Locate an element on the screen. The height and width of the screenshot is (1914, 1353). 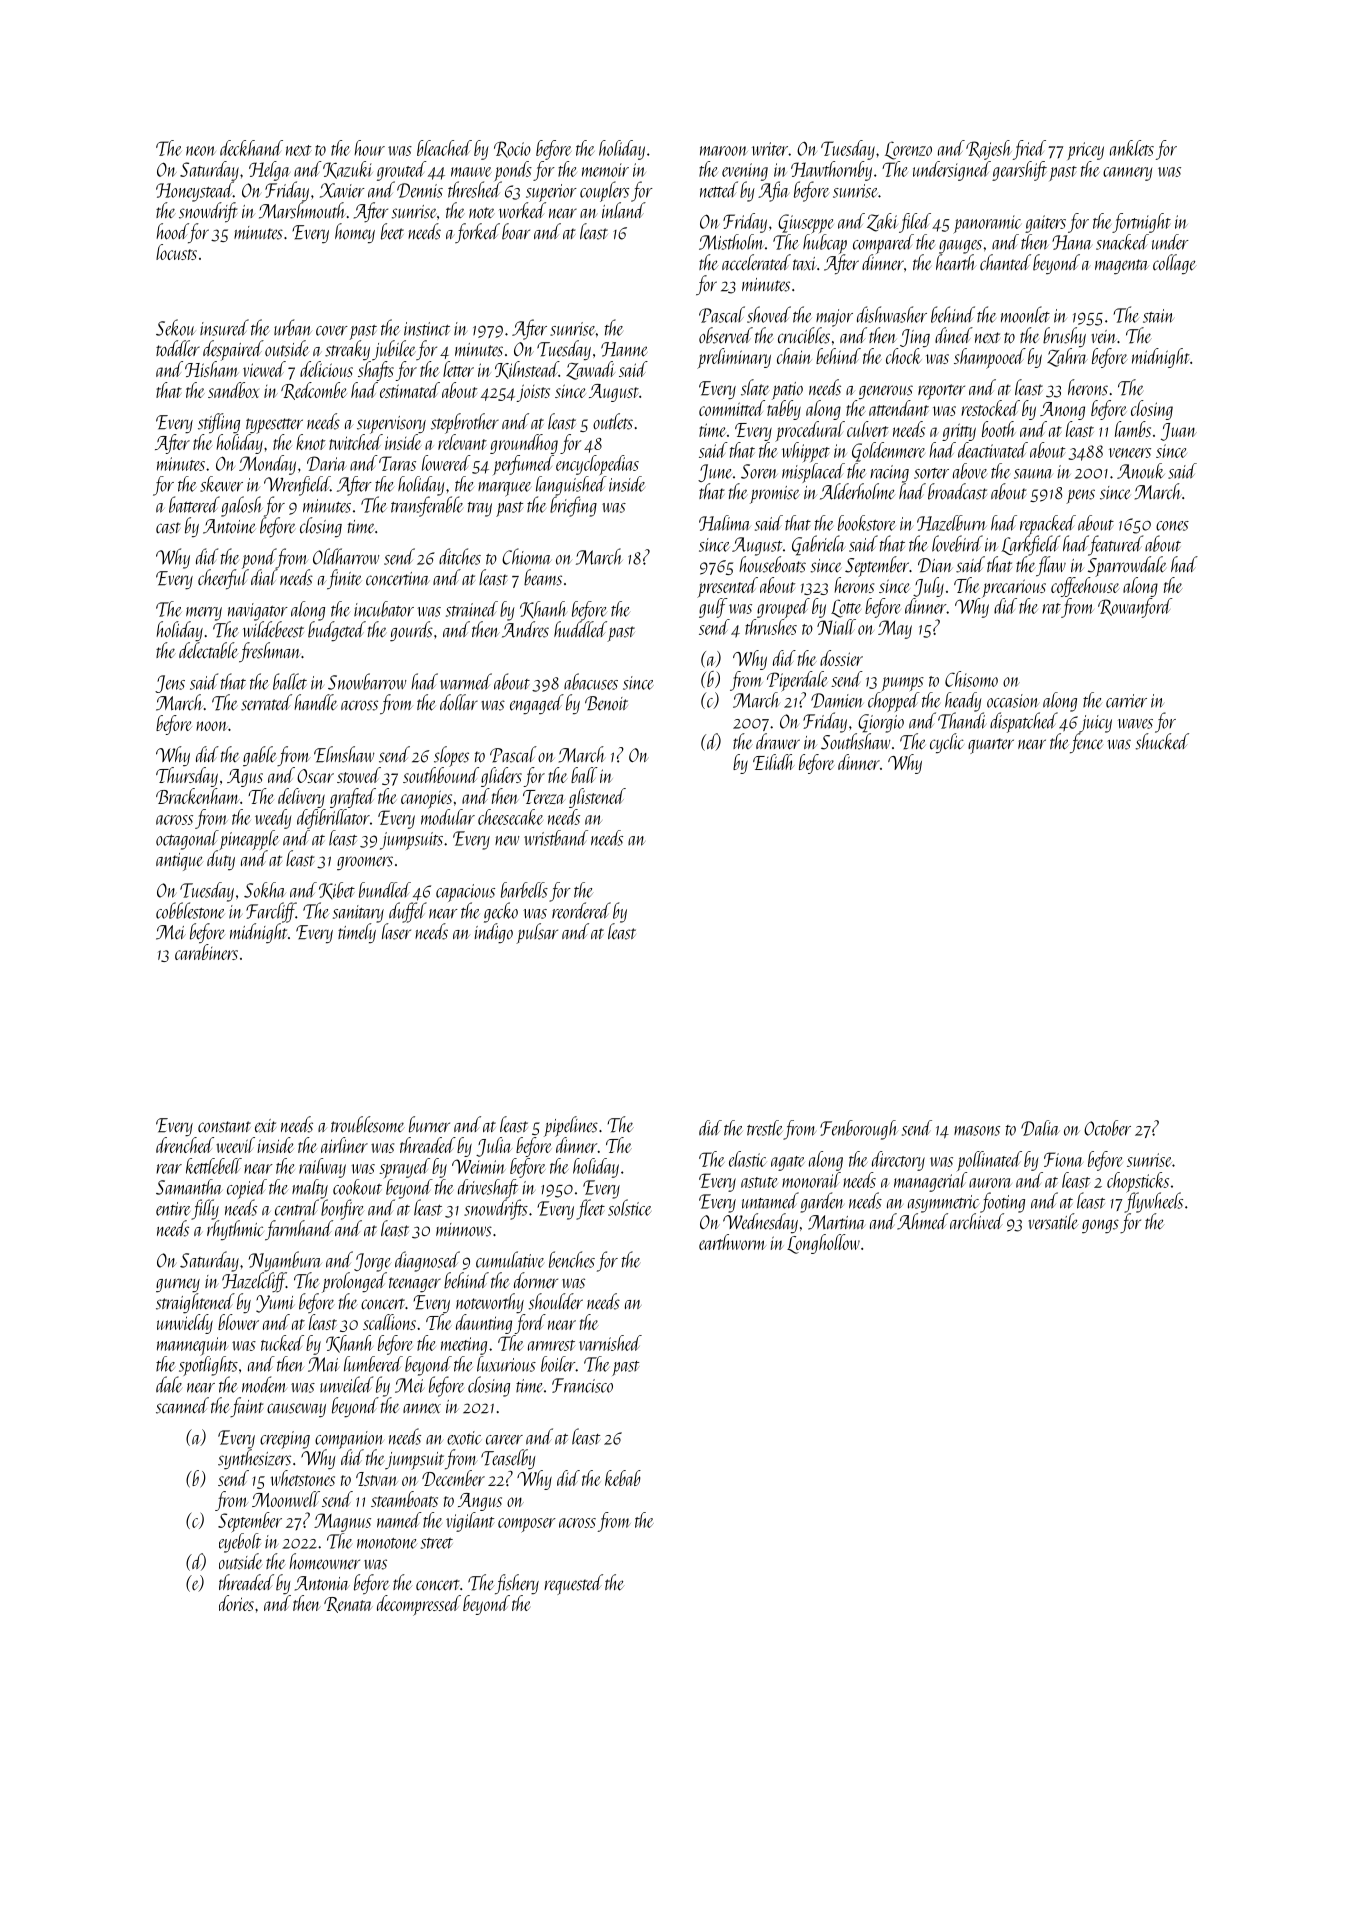
Lorenzo is located at coordinates (908, 150).
